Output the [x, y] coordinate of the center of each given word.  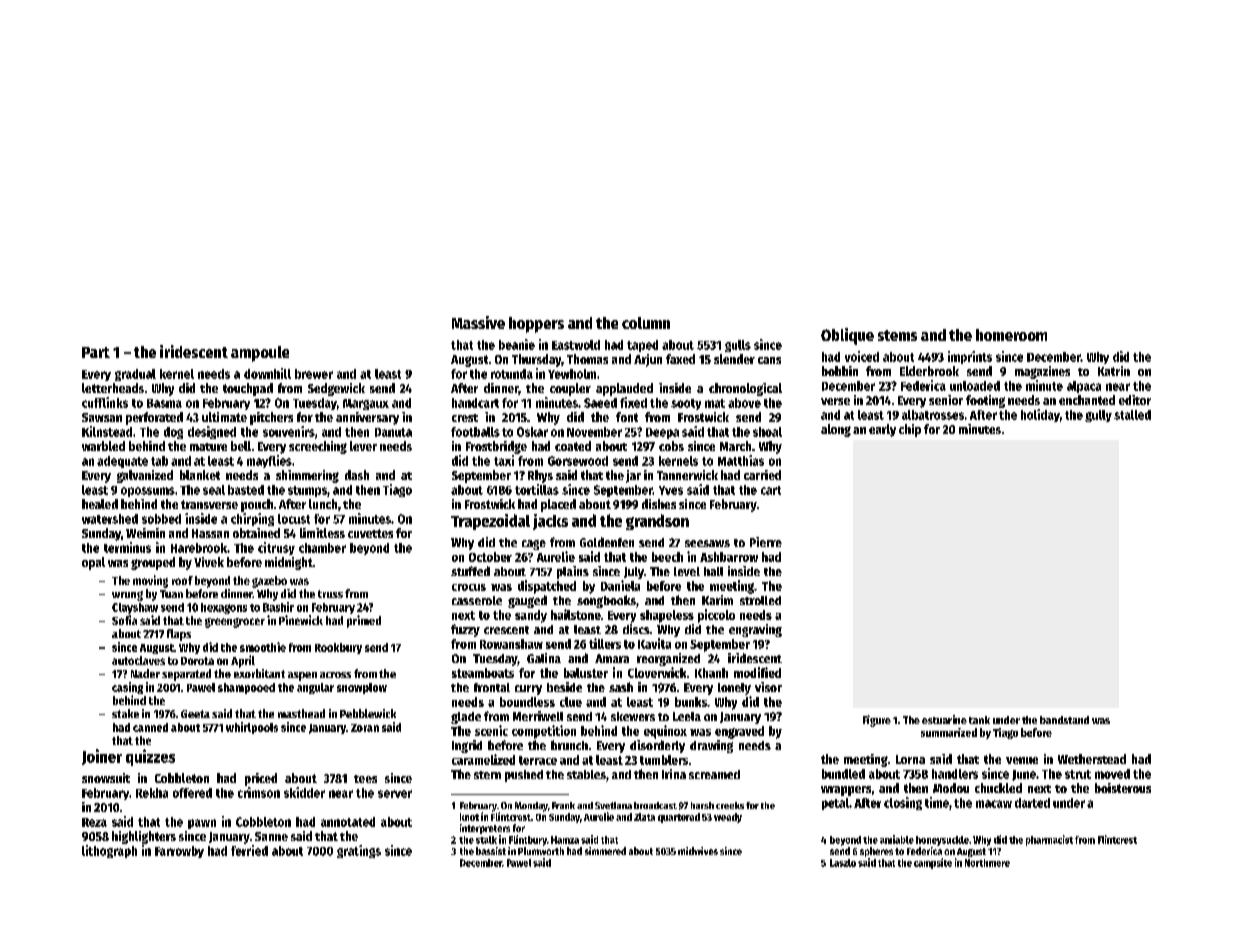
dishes [659, 504]
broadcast [655, 805]
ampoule [260, 354]
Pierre [766, 542]
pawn [202, 824]
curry [528, 690]
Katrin [1114, 371]
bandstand [1064, 720]
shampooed [246, 688]
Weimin [145, 533]
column [646, 323]
